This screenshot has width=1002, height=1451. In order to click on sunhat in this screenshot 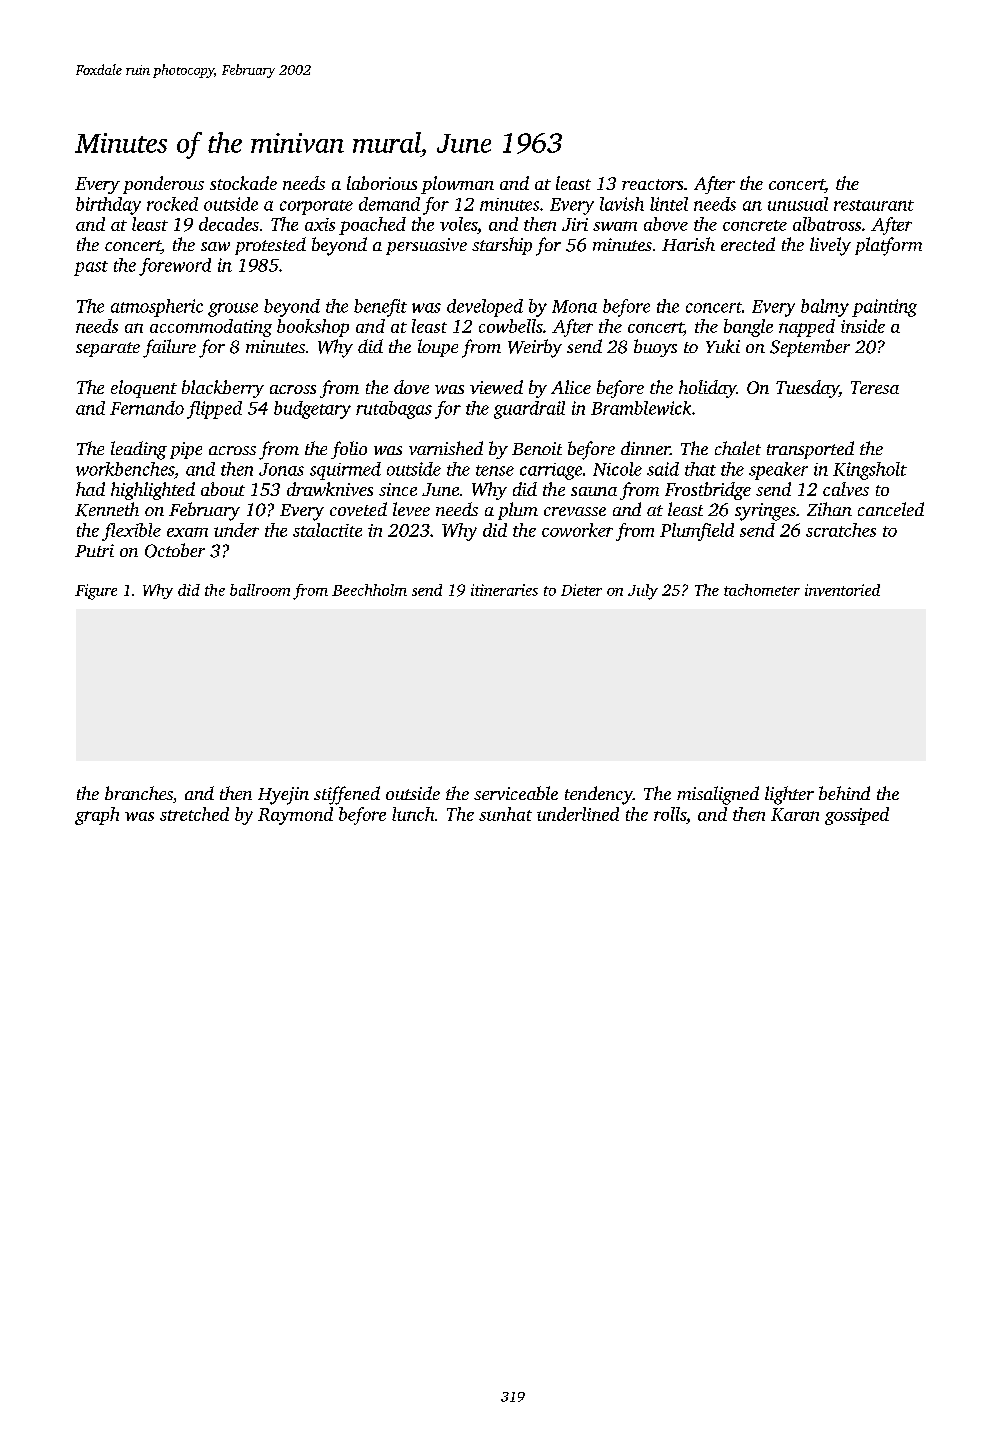, I will do `click(505, 814)`.
